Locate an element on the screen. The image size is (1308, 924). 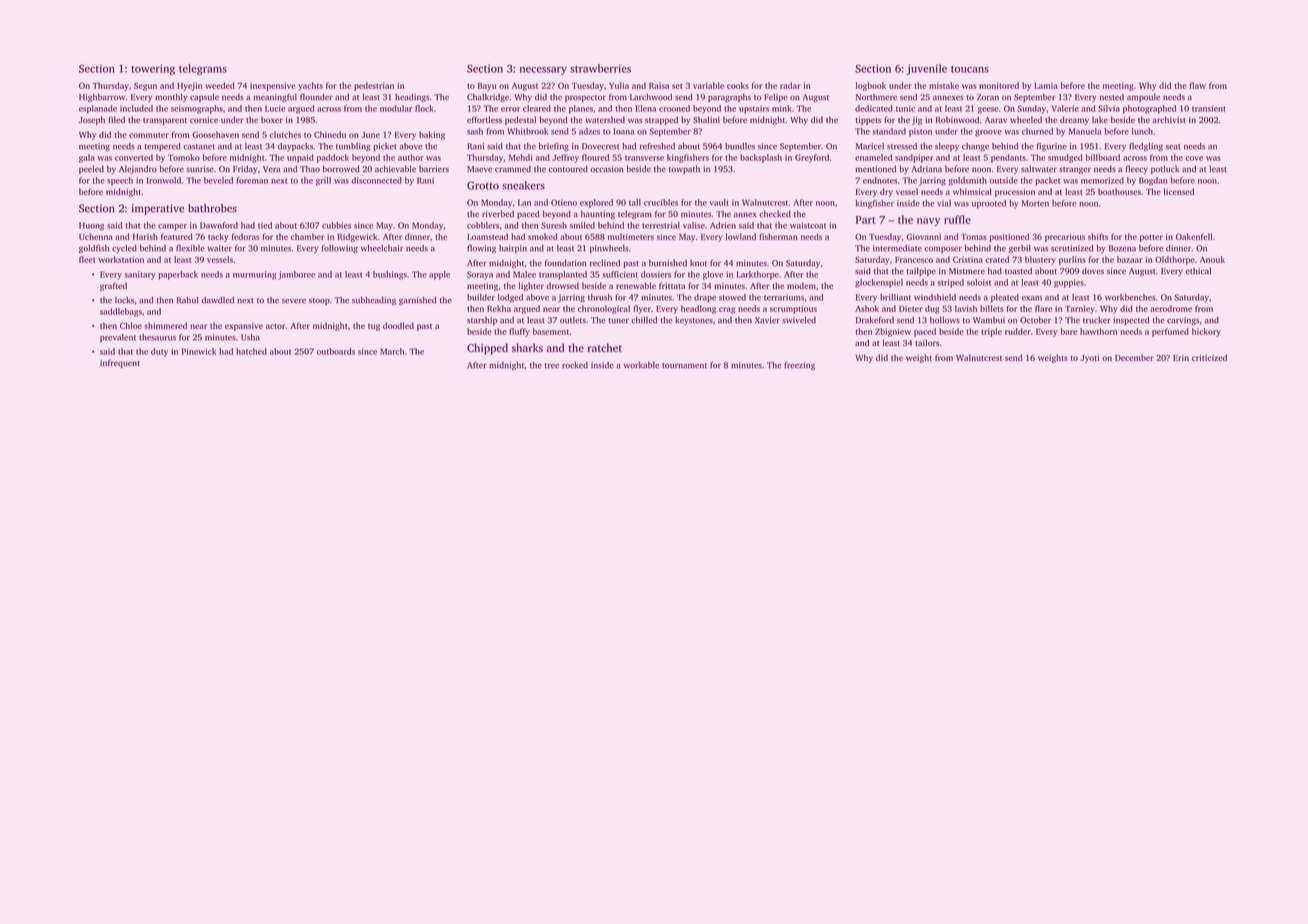
actor is located at coordinates (275, 326).
